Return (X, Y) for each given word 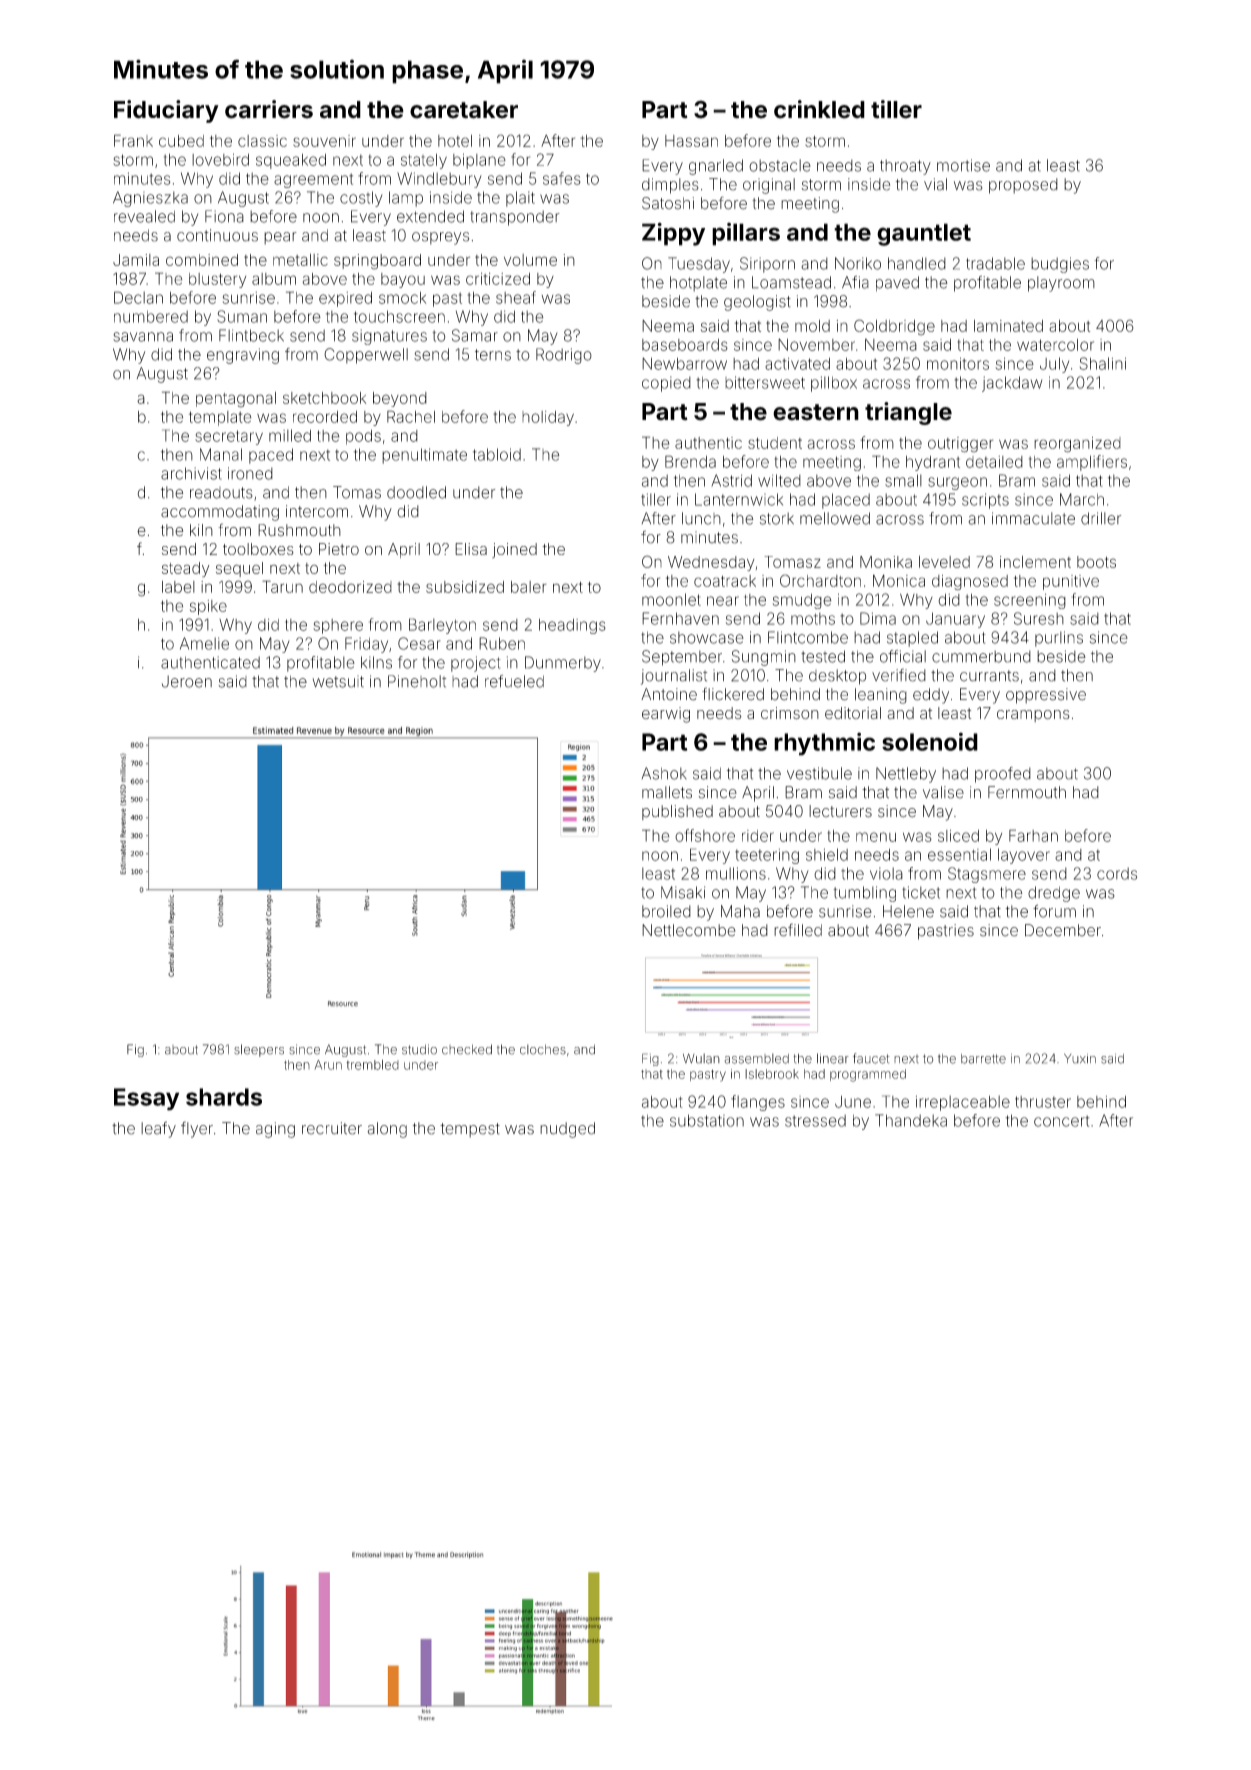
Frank (133, 140)
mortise (963, 165)
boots (1096, 562)
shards (224, 1097)
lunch (701, 518)
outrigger (960, 445)
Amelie (204, 643)
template (220, 418)
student (775, 443)
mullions (736, 873)
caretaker (464, 110)
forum (1054, 911)
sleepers (259, 1050)
